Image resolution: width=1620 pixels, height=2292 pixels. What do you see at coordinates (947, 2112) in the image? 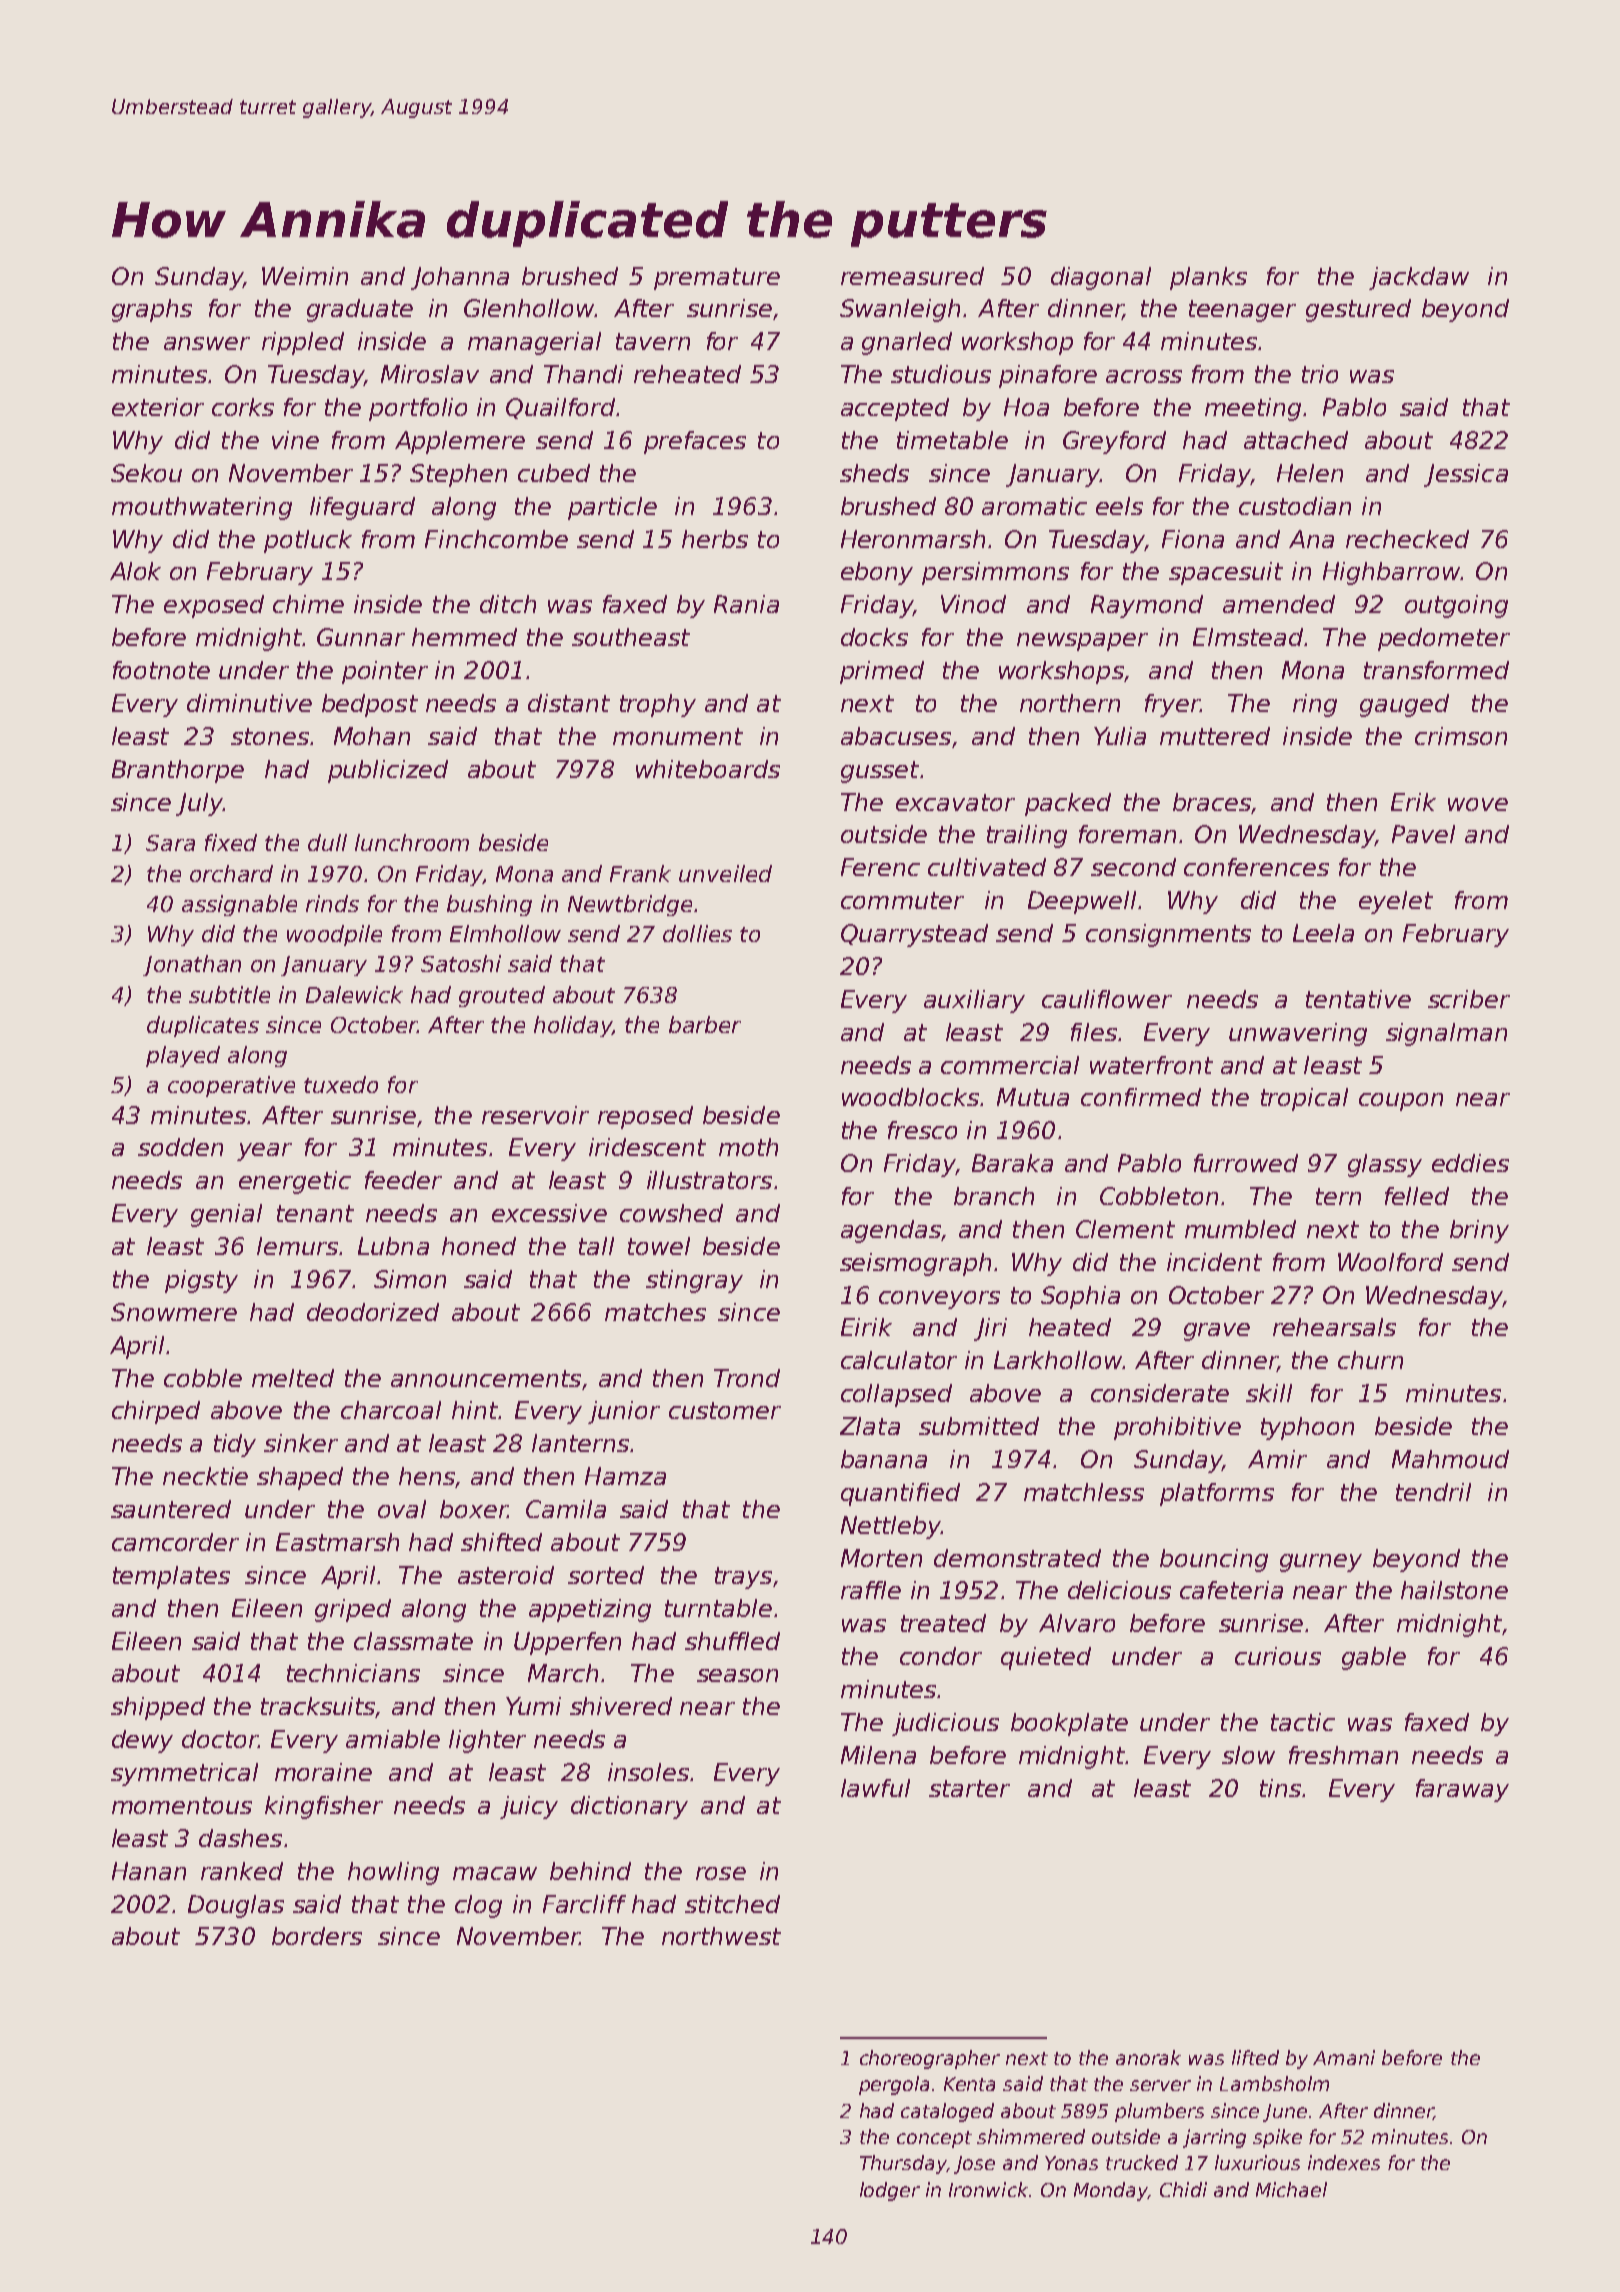
I see `cataloged` at bounding box center [947, 2112].
